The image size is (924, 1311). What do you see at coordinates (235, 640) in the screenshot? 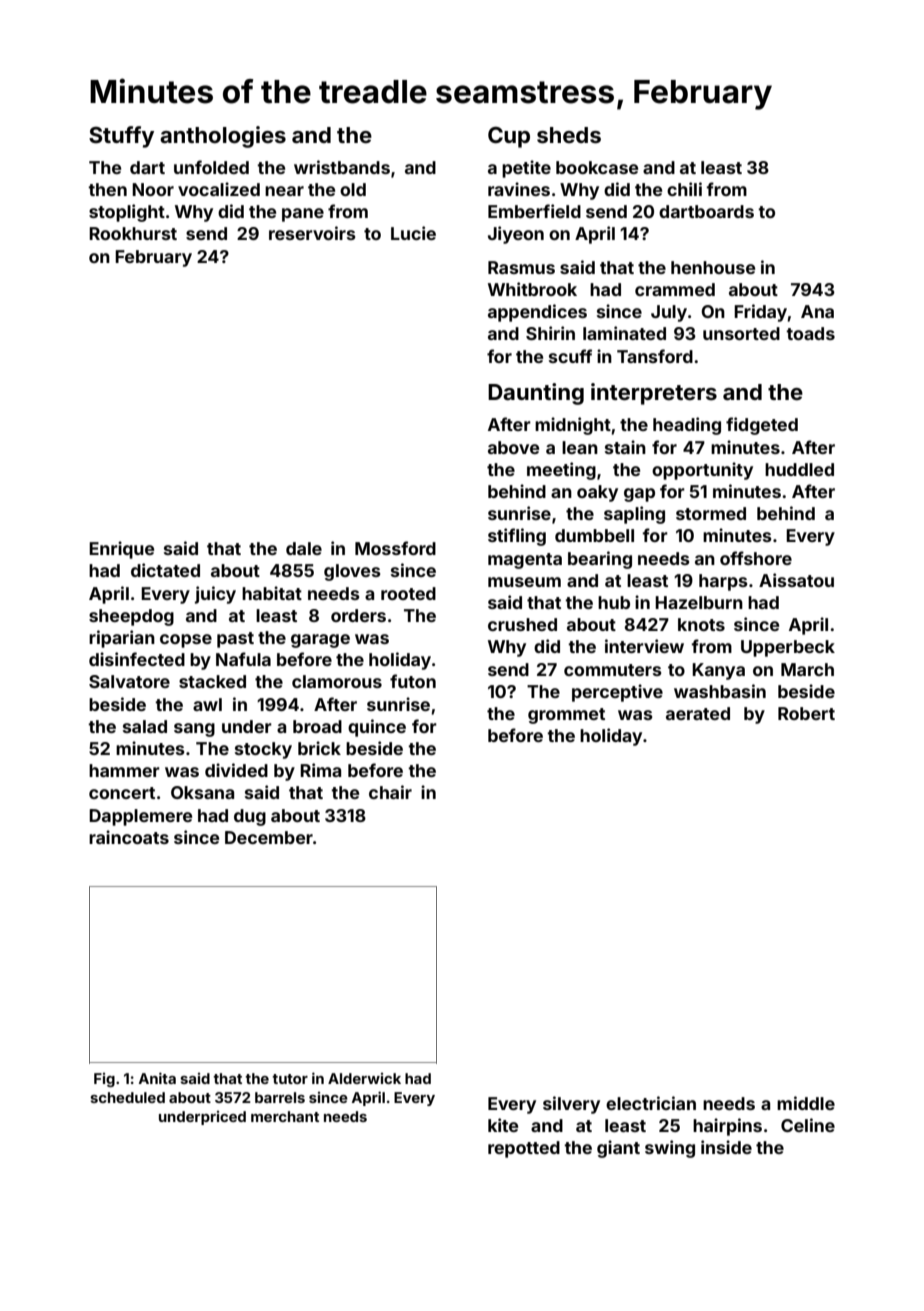
I see `past` at bounding box center [235, 640].
